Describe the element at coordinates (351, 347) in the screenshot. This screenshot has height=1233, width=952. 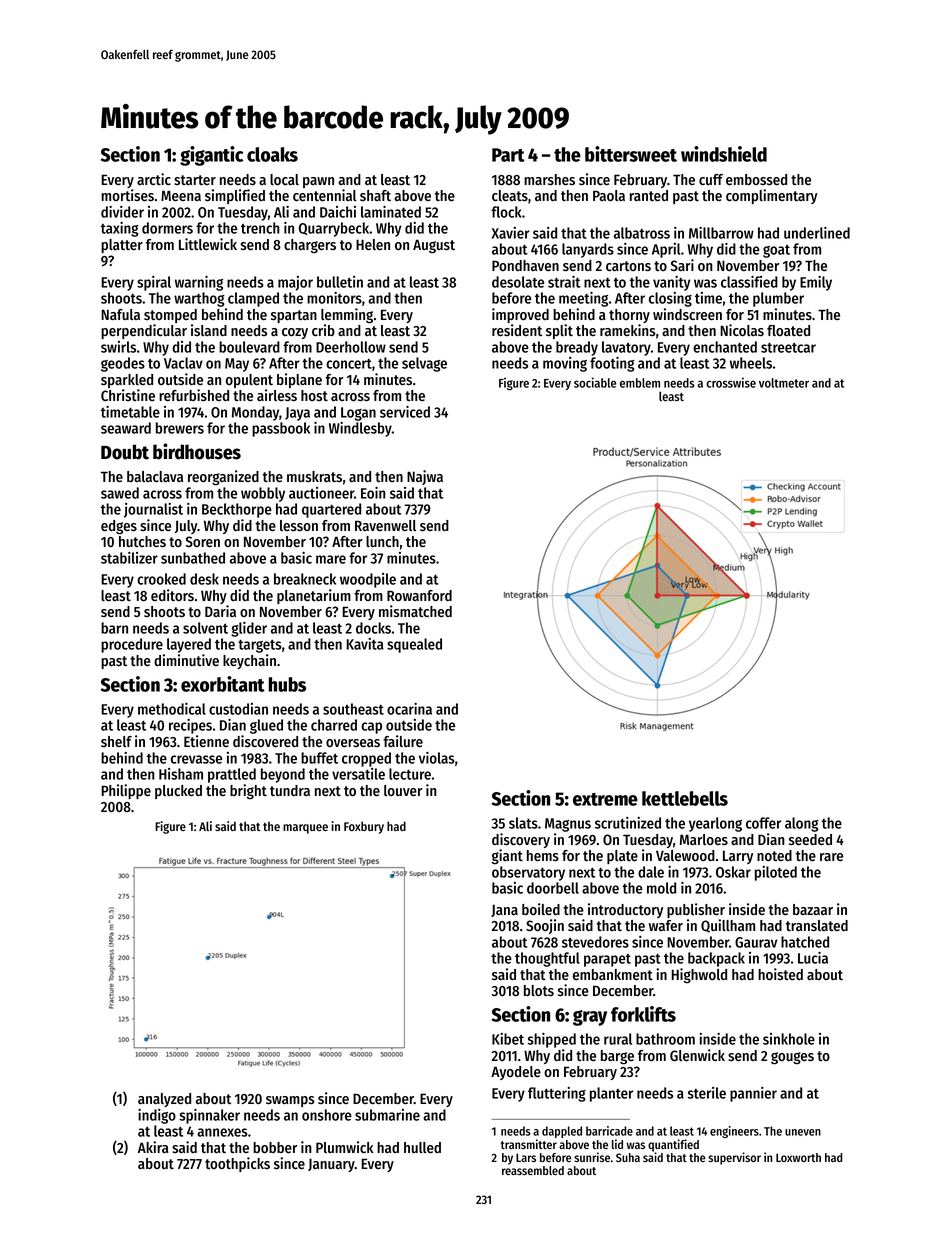
I see `Deerhollow` at that location.
